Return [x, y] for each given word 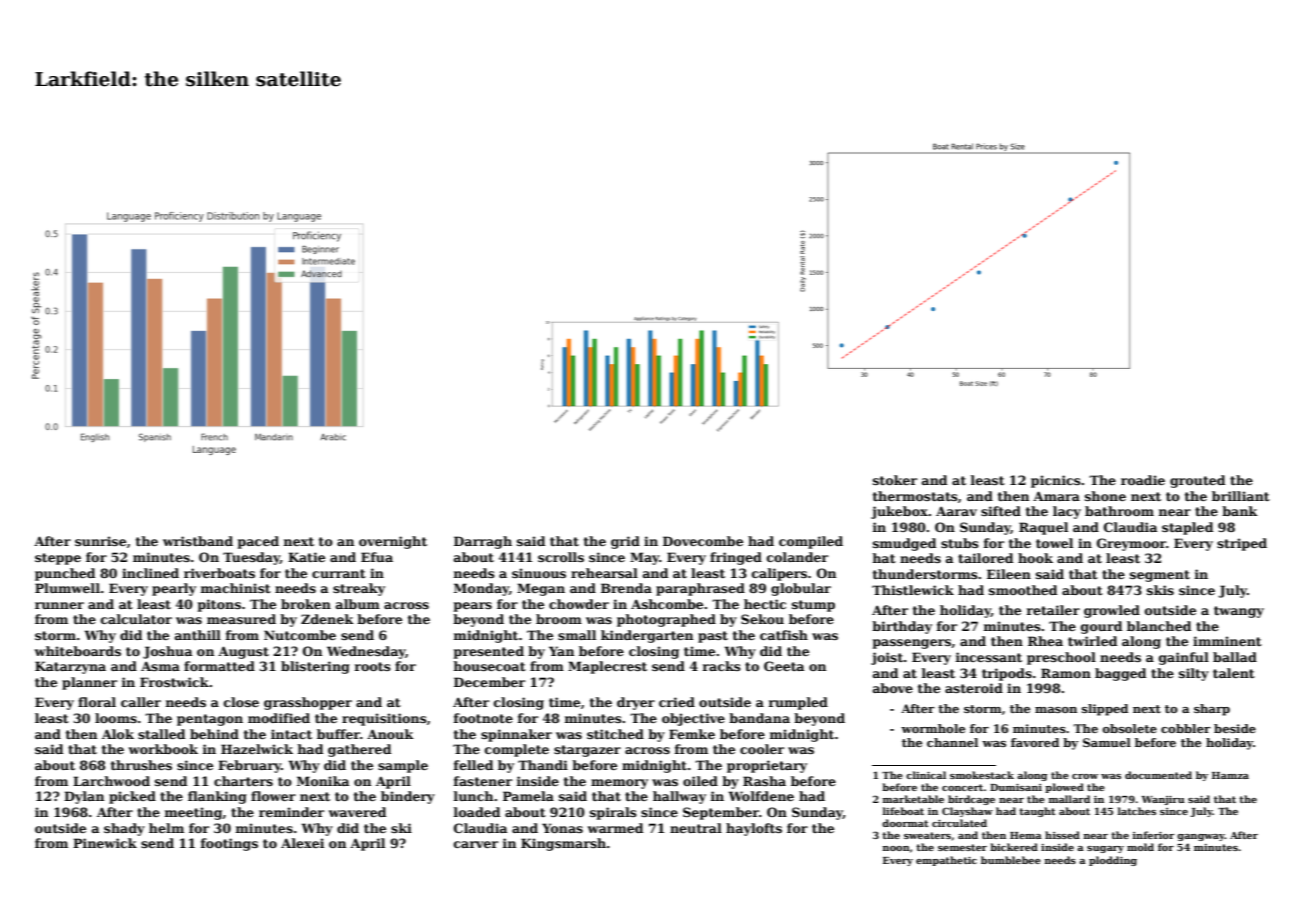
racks [722, 666]
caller [141, 702]
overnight [393, 542]
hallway [679, 797]
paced [258, 542]
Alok [118, 734]
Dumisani [1016, 787]
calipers [779, 574]
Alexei [302, 843]
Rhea [1045, 641]
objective [693, 719]
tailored [985, 558]
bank [1240, 511]
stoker [895, 480]
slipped [1105, 710]
